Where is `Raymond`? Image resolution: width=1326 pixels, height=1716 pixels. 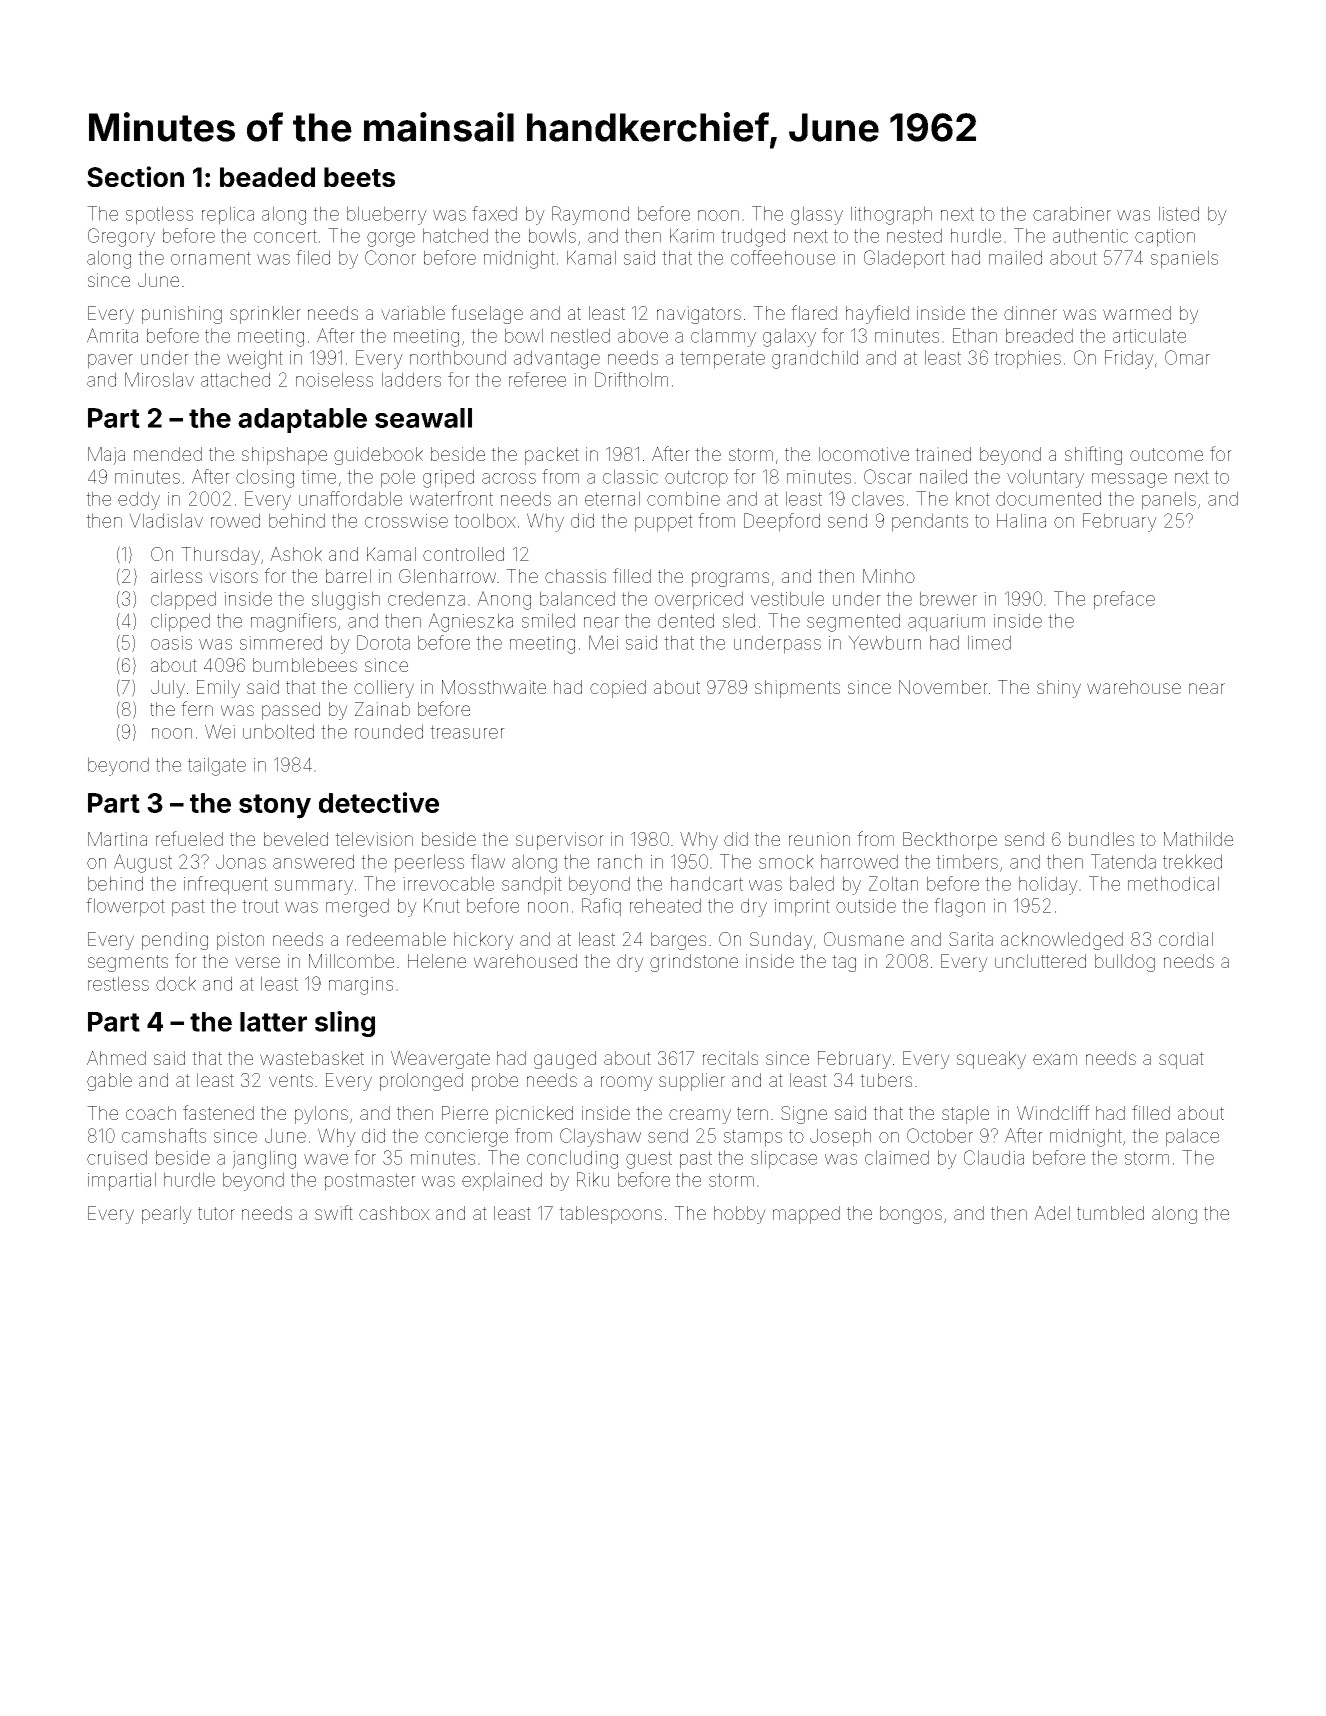
Raymond is located at coordinates (590, 215).
